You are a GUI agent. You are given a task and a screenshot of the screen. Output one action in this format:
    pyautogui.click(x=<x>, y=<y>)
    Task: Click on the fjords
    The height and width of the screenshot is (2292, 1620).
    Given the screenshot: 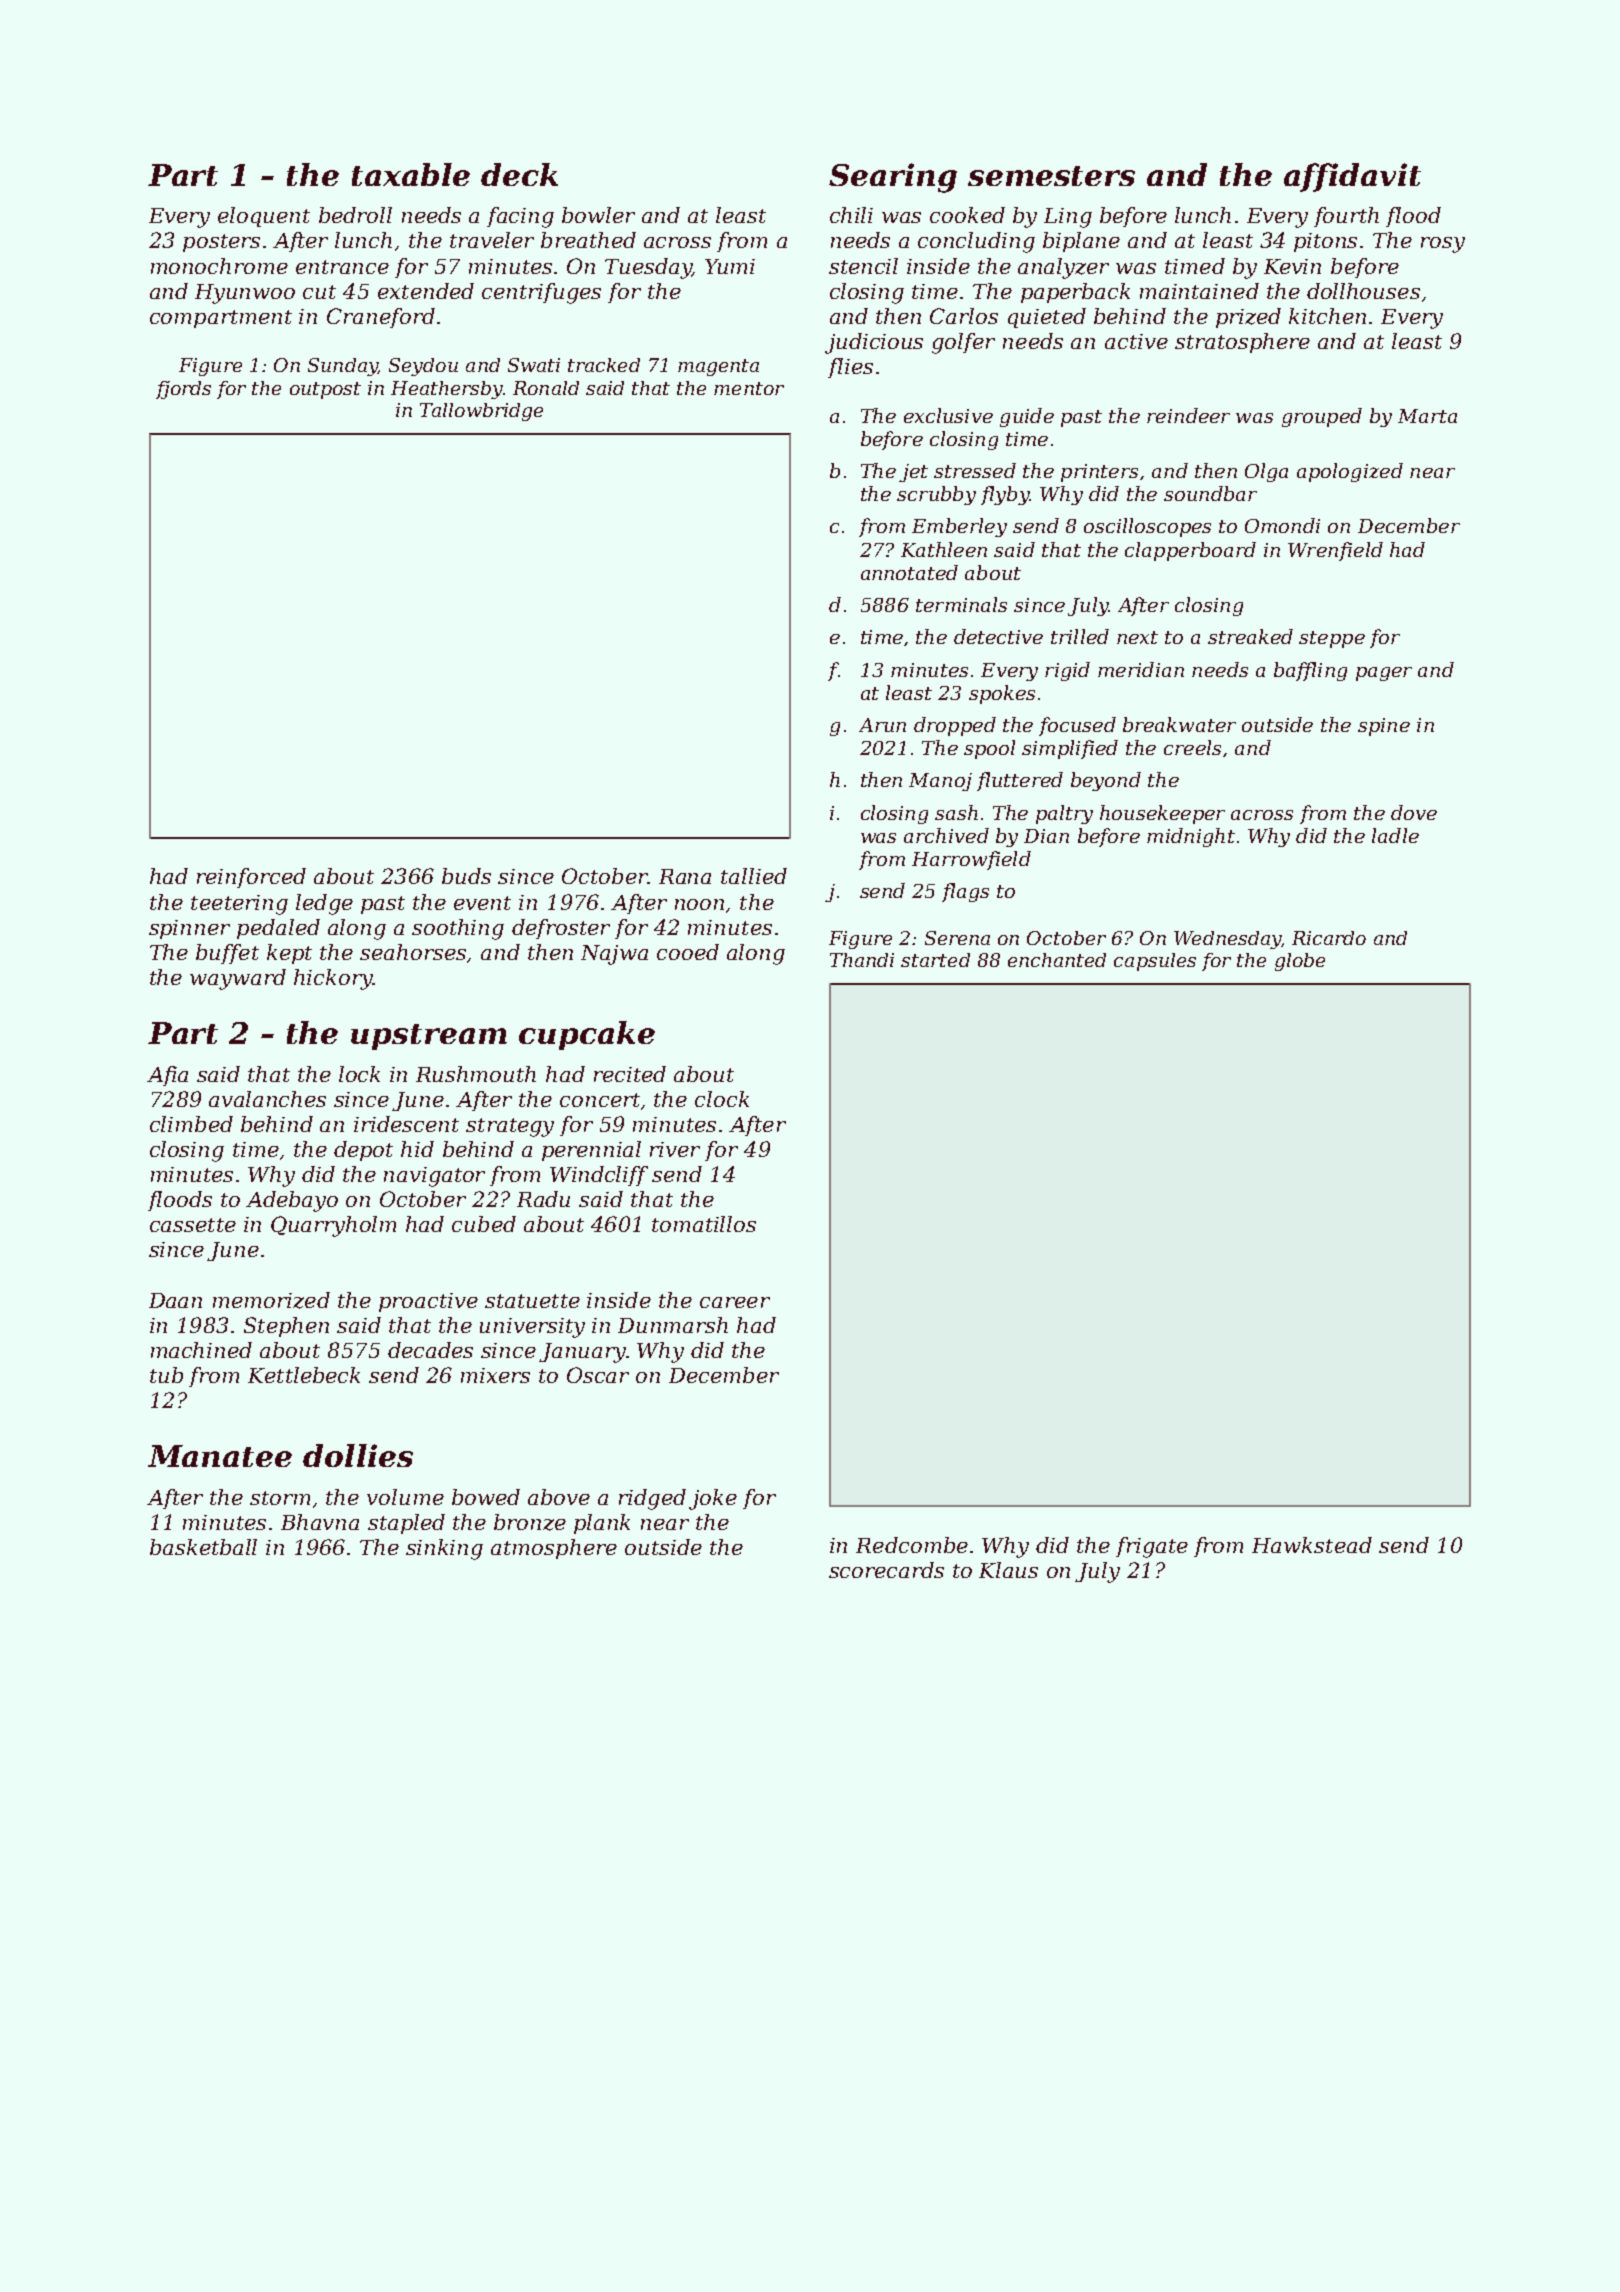 What is the action you would take?
    pyautogui.click(x=183, y=390)
